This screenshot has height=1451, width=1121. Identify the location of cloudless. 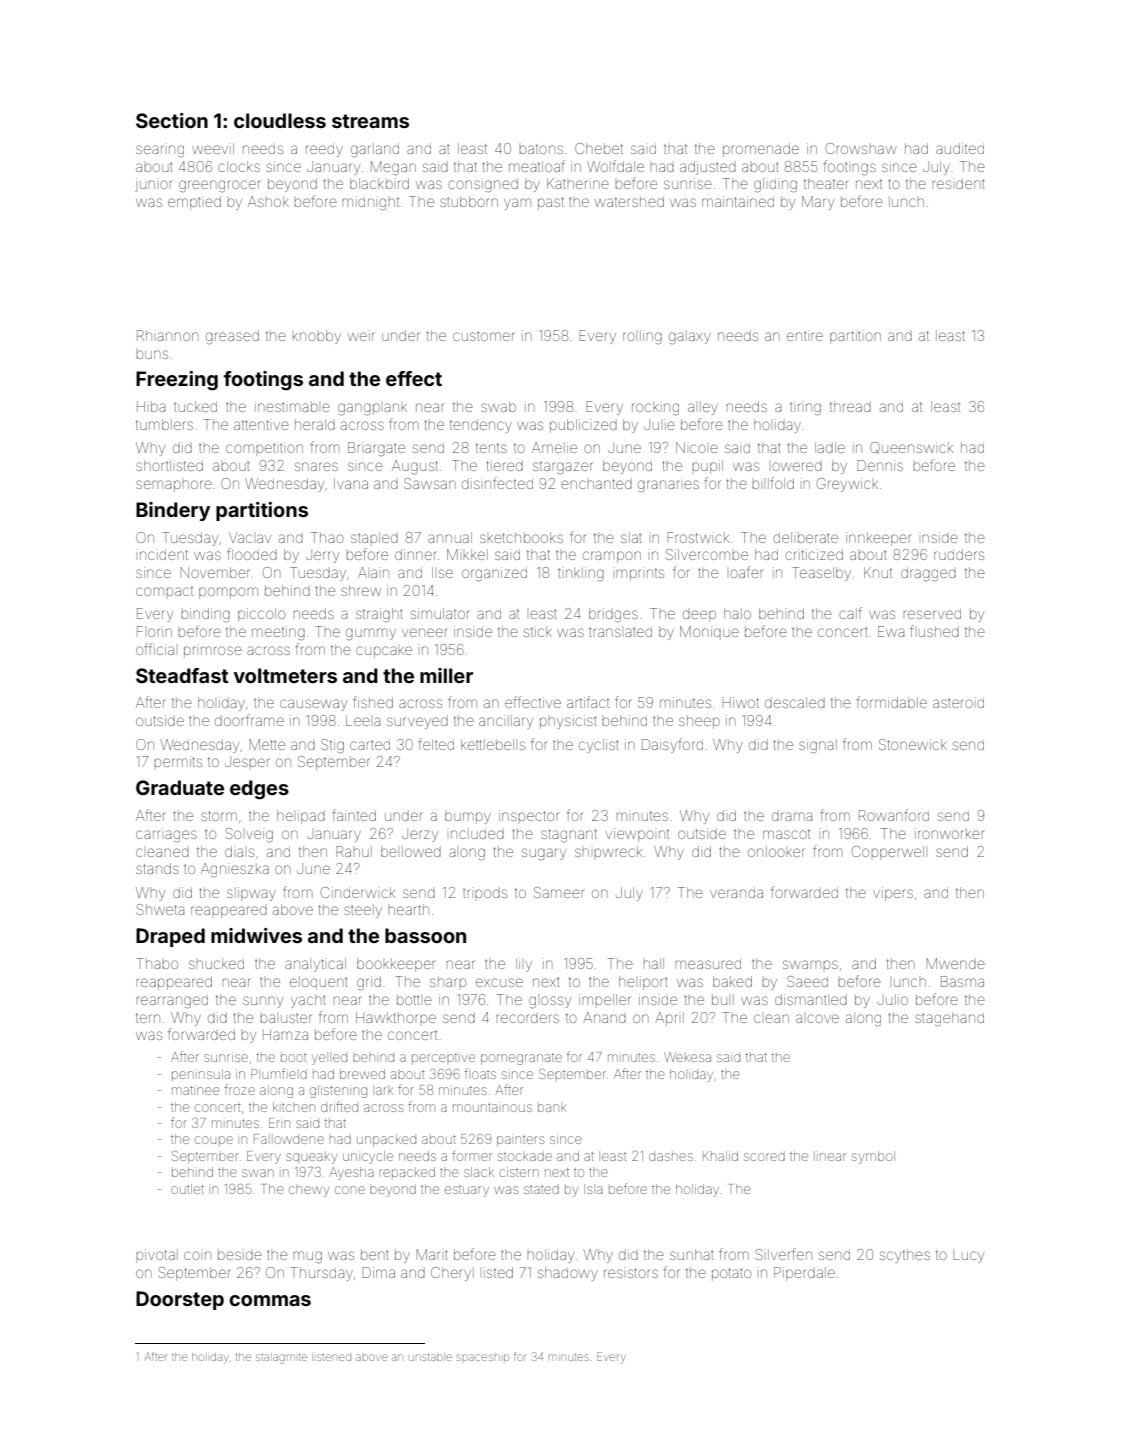
(280, 120).
